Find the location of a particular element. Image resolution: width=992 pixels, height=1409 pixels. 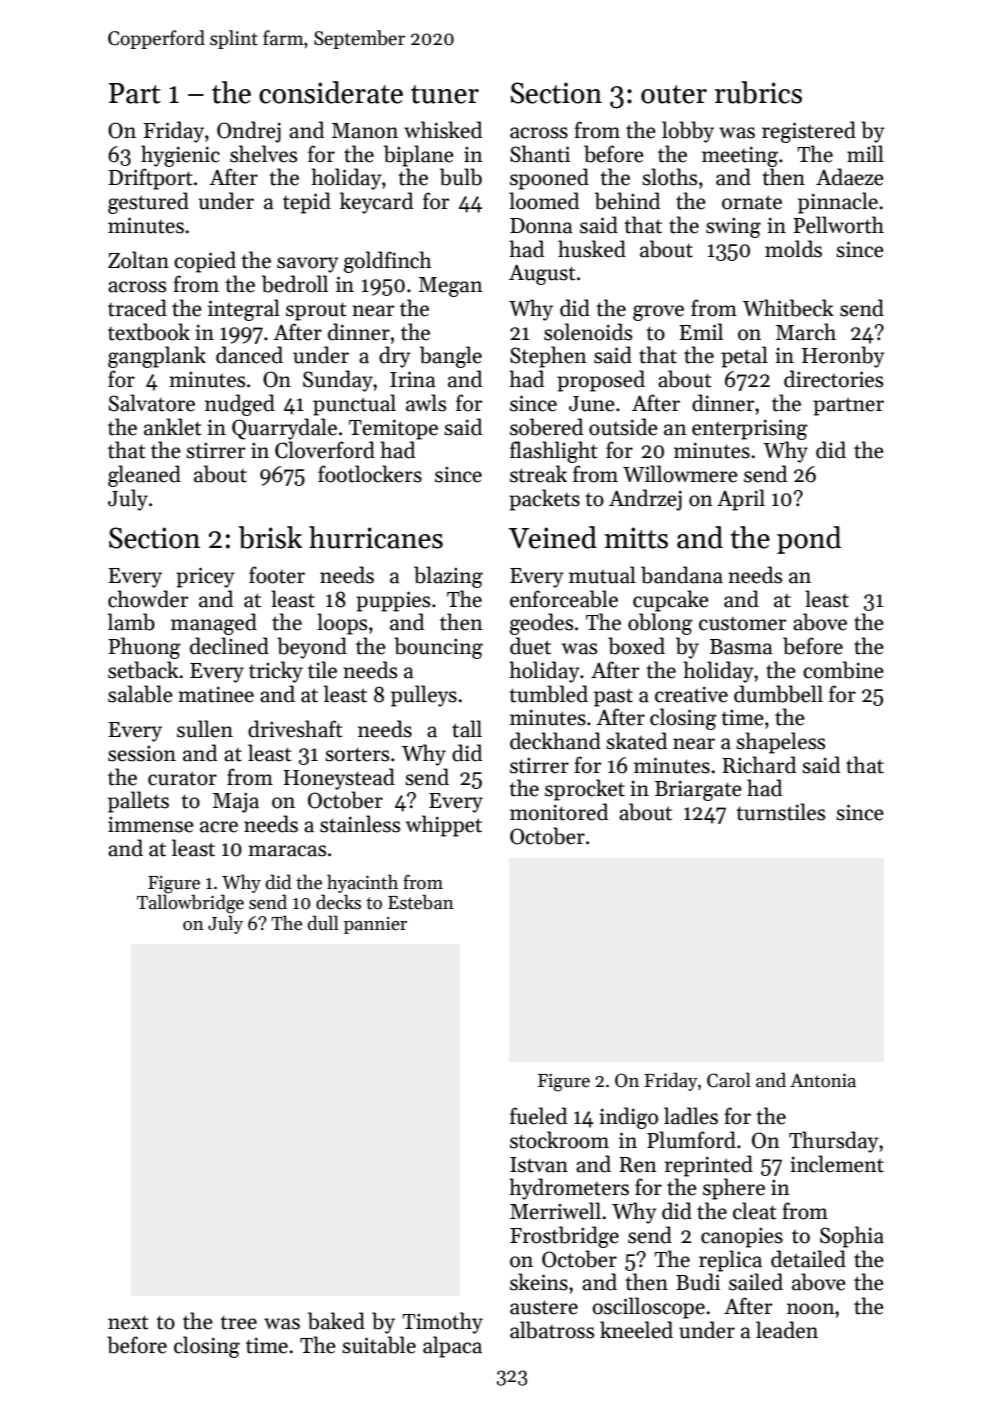

outside is located at coordinates (623, 427).
